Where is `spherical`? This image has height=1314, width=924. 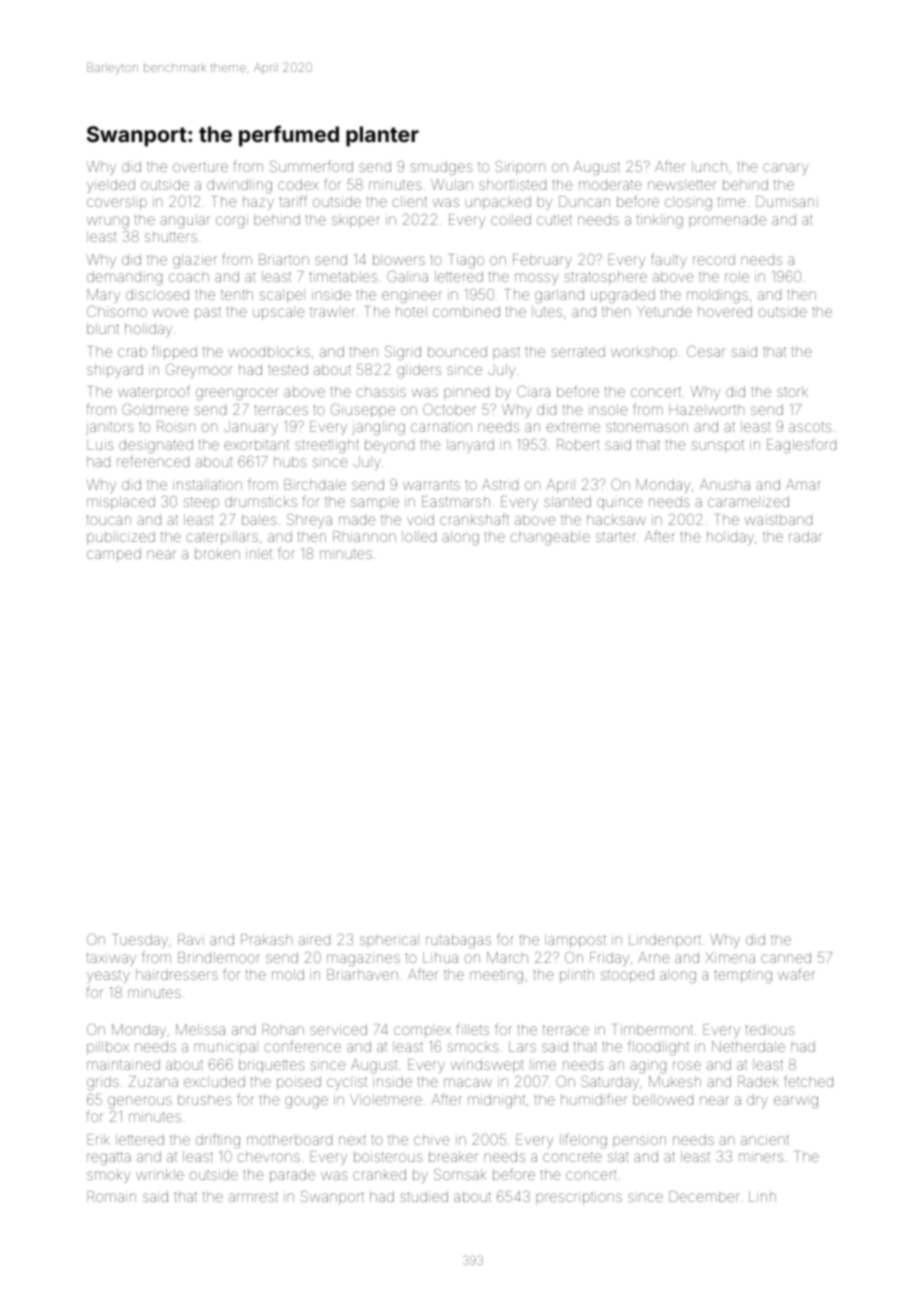
spherical is located at coordinates (389, 941).
